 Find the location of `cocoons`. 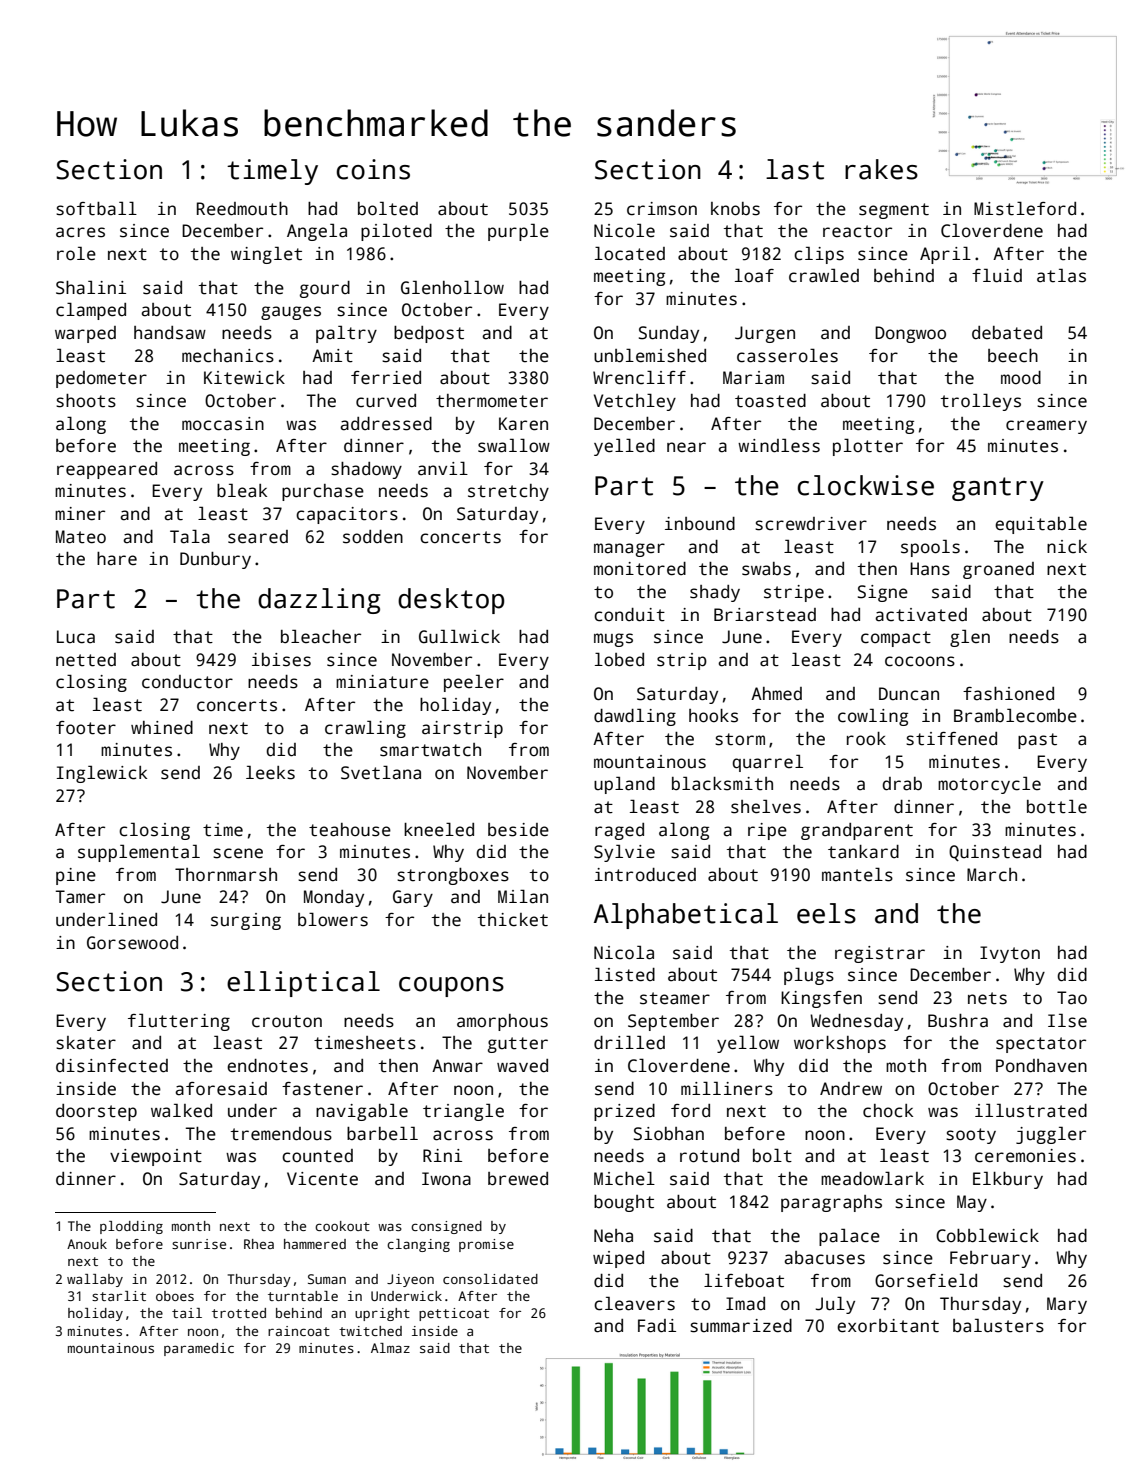

cocoons is located at coordinates (920, 661).
